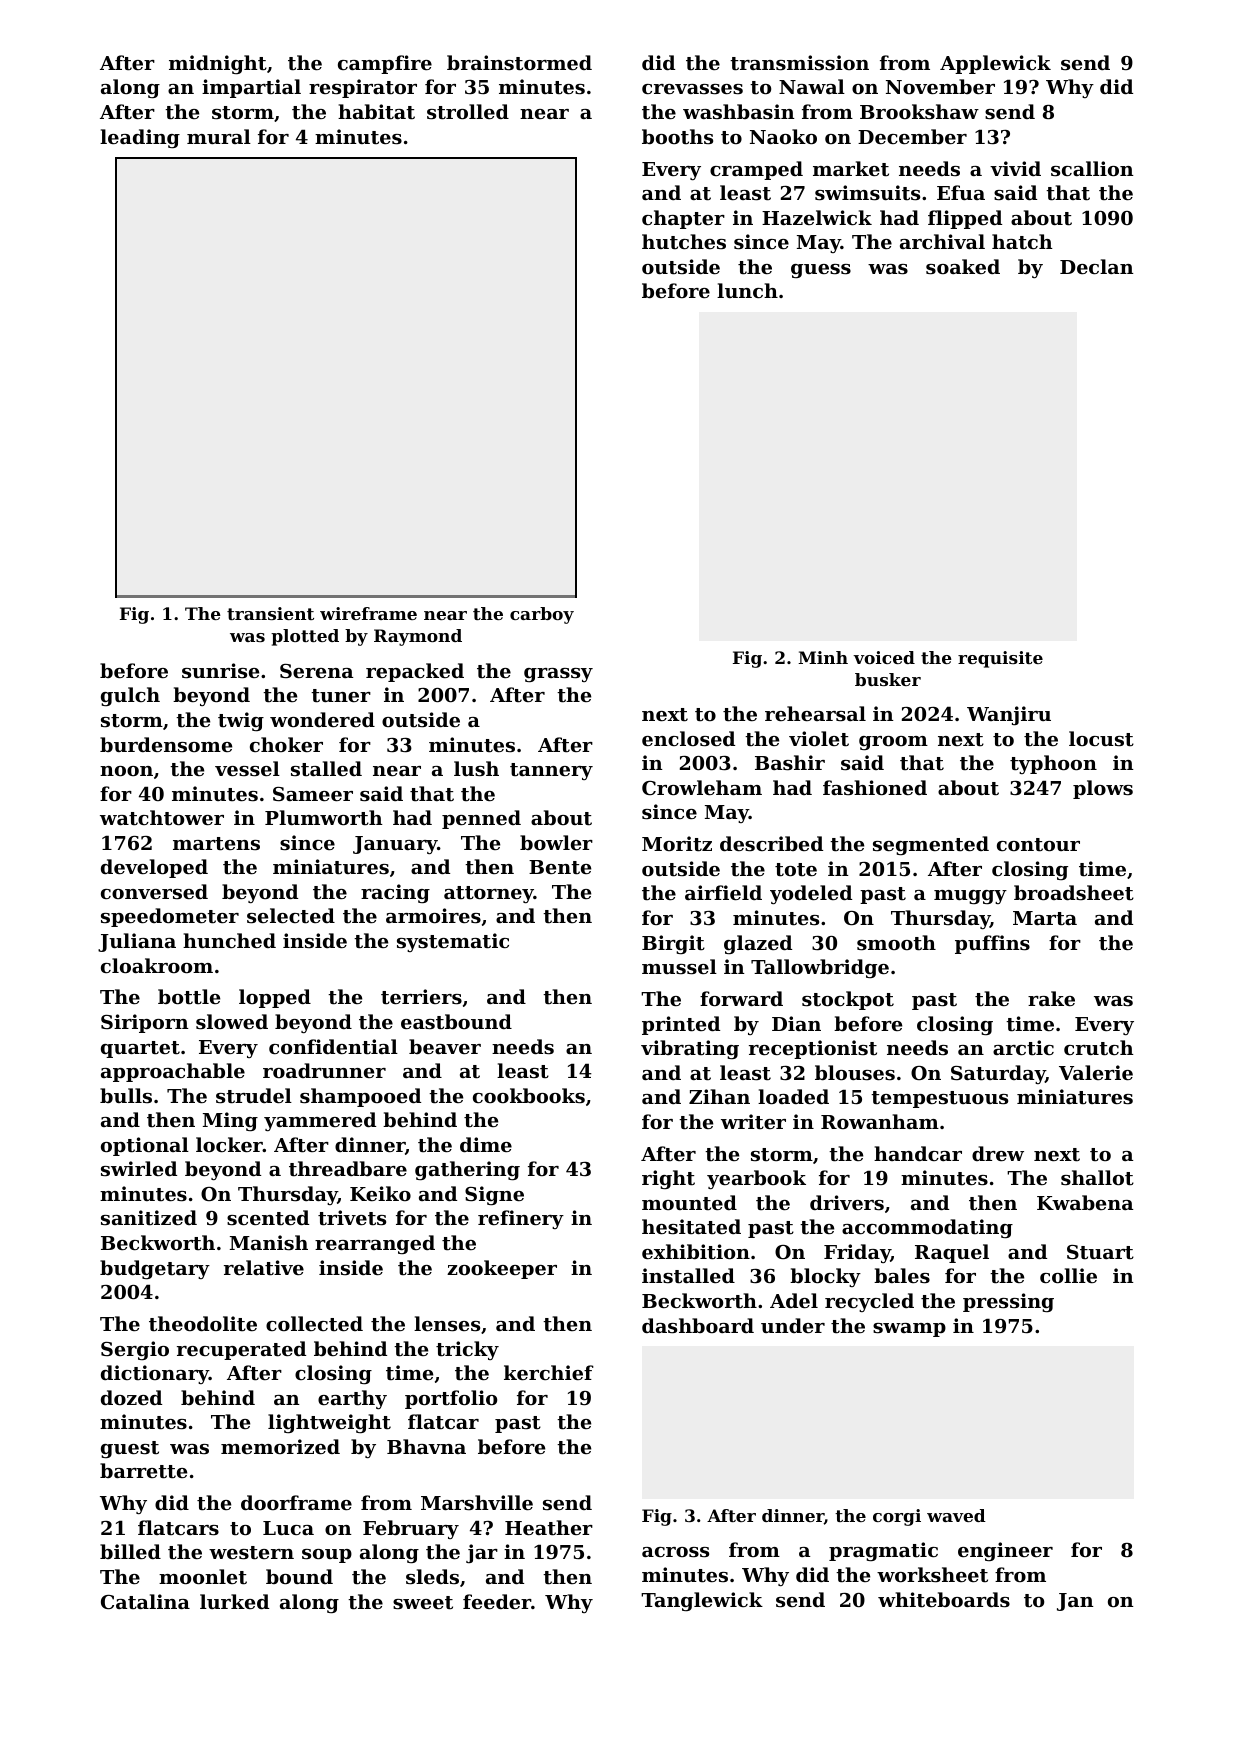  I want to click on lightweight, so click(329, 1423).
